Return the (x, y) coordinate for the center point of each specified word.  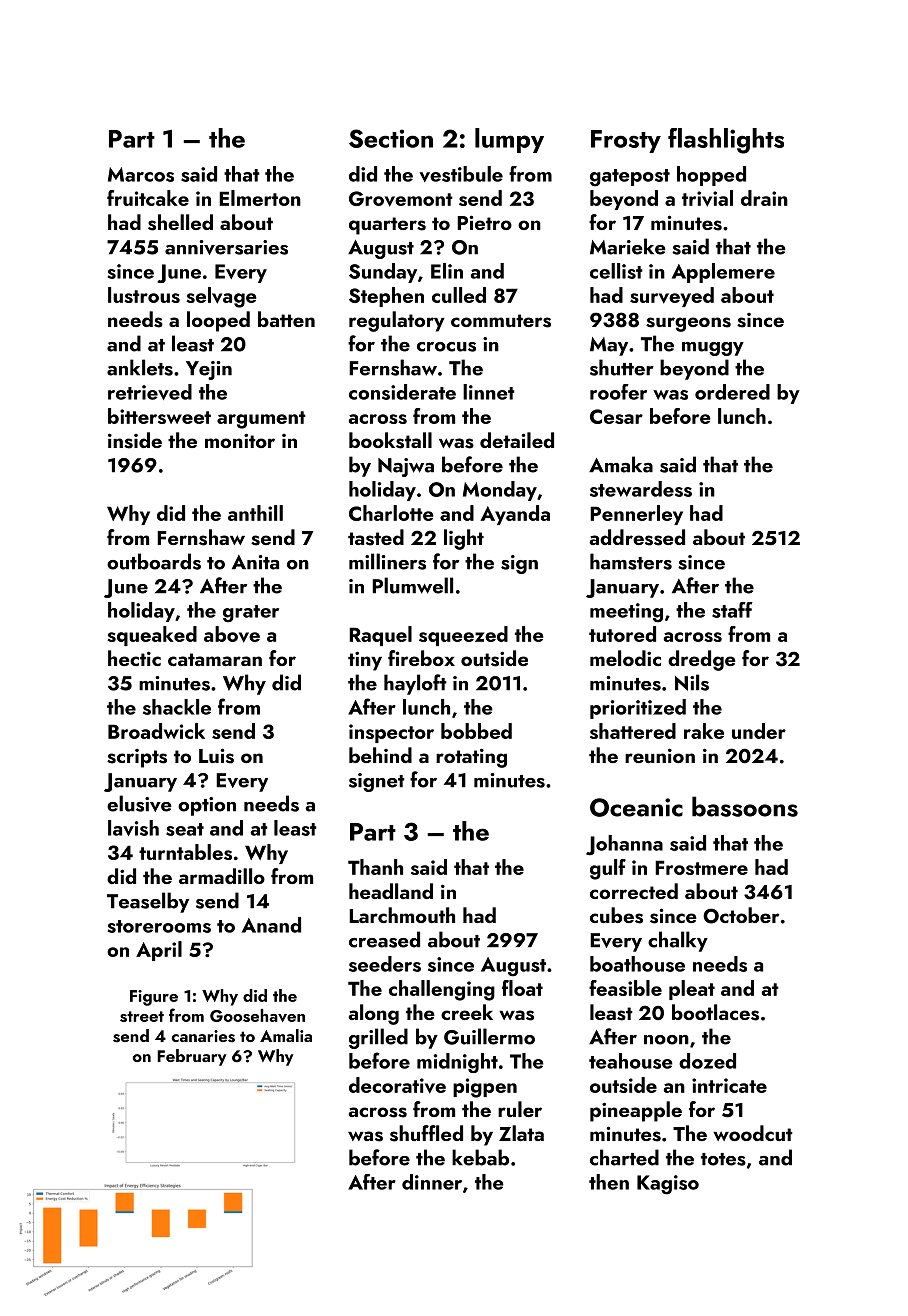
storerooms (159, 926)
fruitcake (148, 198)
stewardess (641, 489)
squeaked (152, 636)
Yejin (209, 370)
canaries (203, 1036)
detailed (517, 440)
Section (391, 138)
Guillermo (489, 1036)
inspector (391, 733)
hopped (711, 176)
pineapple (636, 1111)
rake (704, 731)
